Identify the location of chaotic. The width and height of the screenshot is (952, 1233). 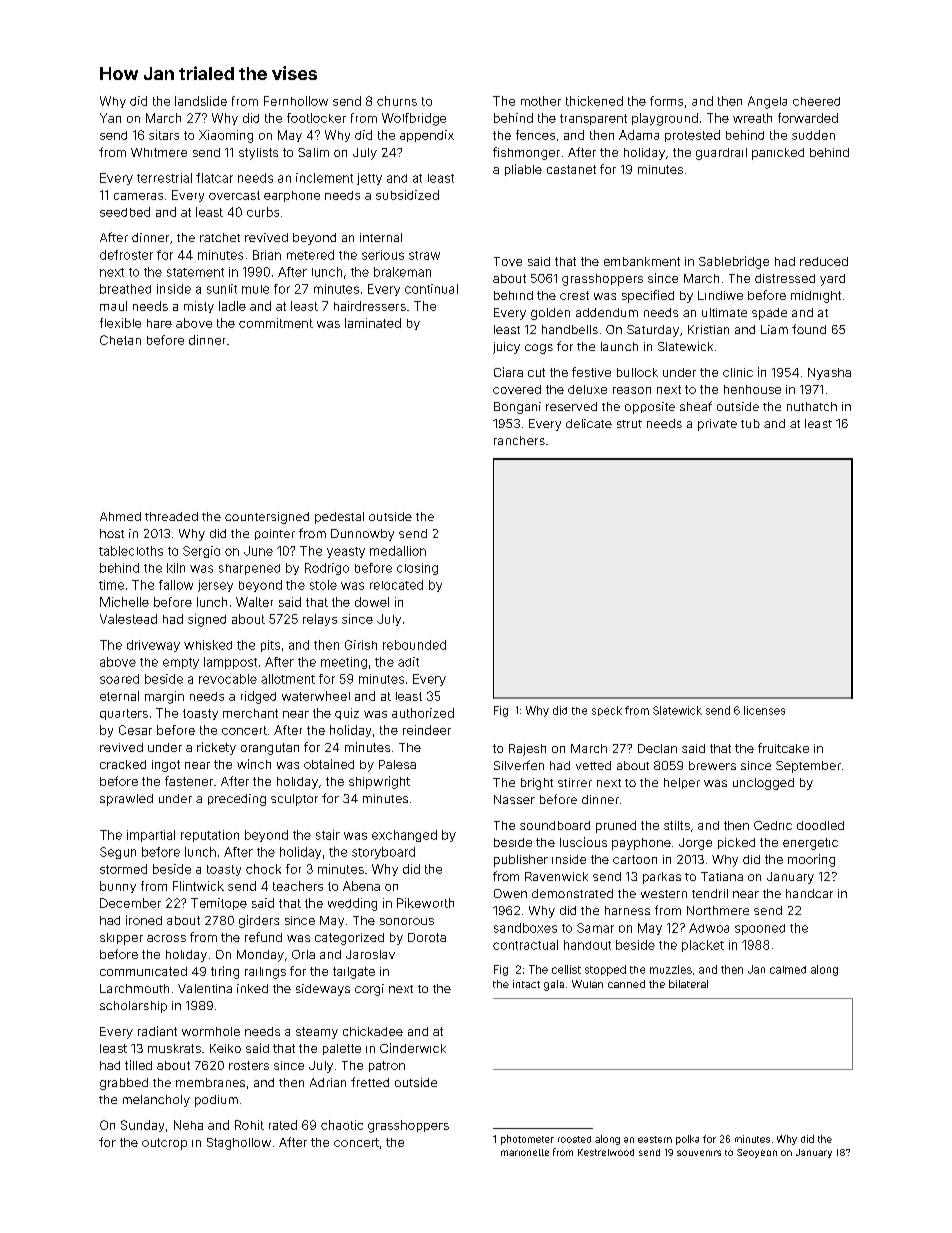
(342, 1125).
